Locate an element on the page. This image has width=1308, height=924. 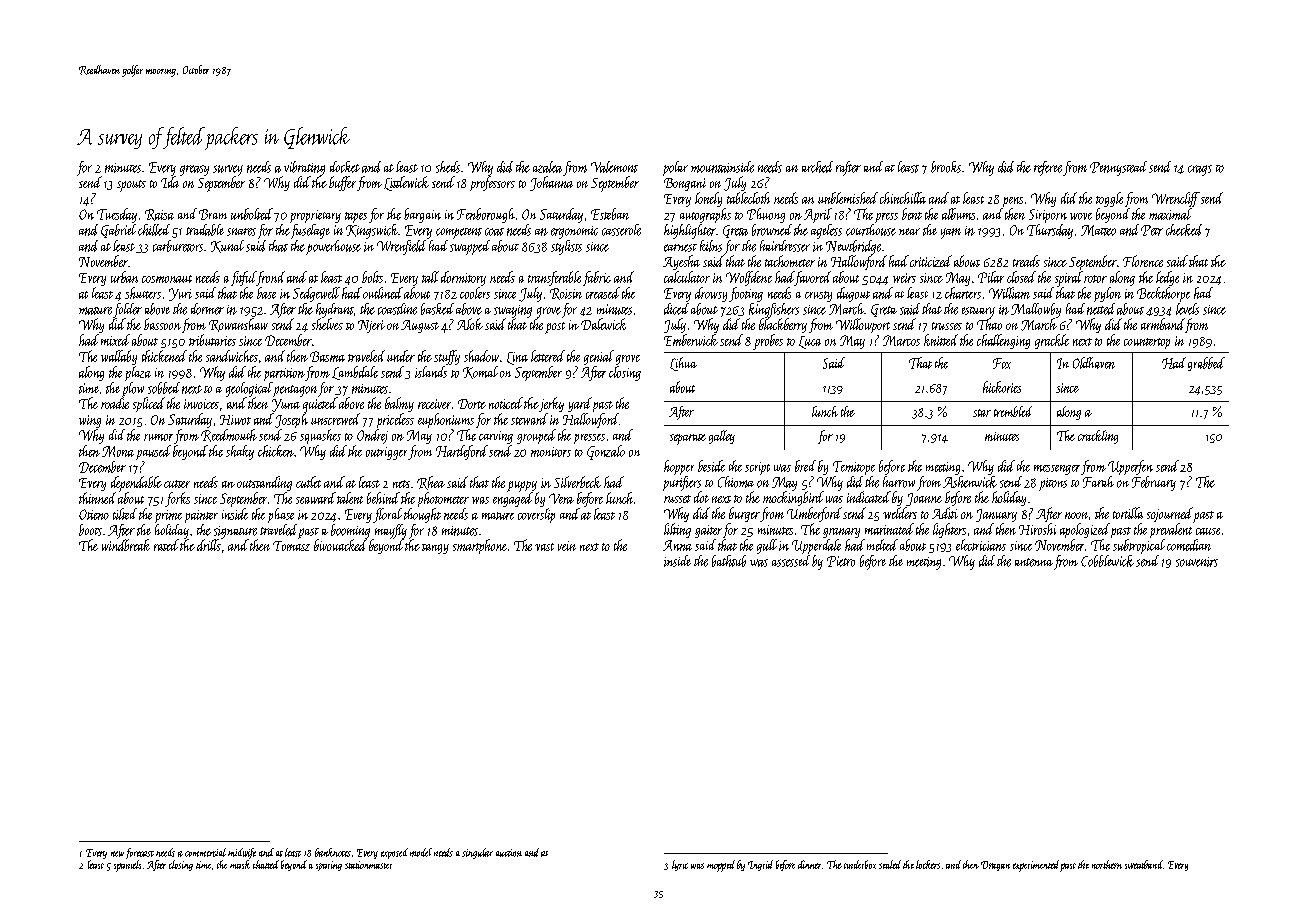
forecast is located at coordinates (140, 853).
